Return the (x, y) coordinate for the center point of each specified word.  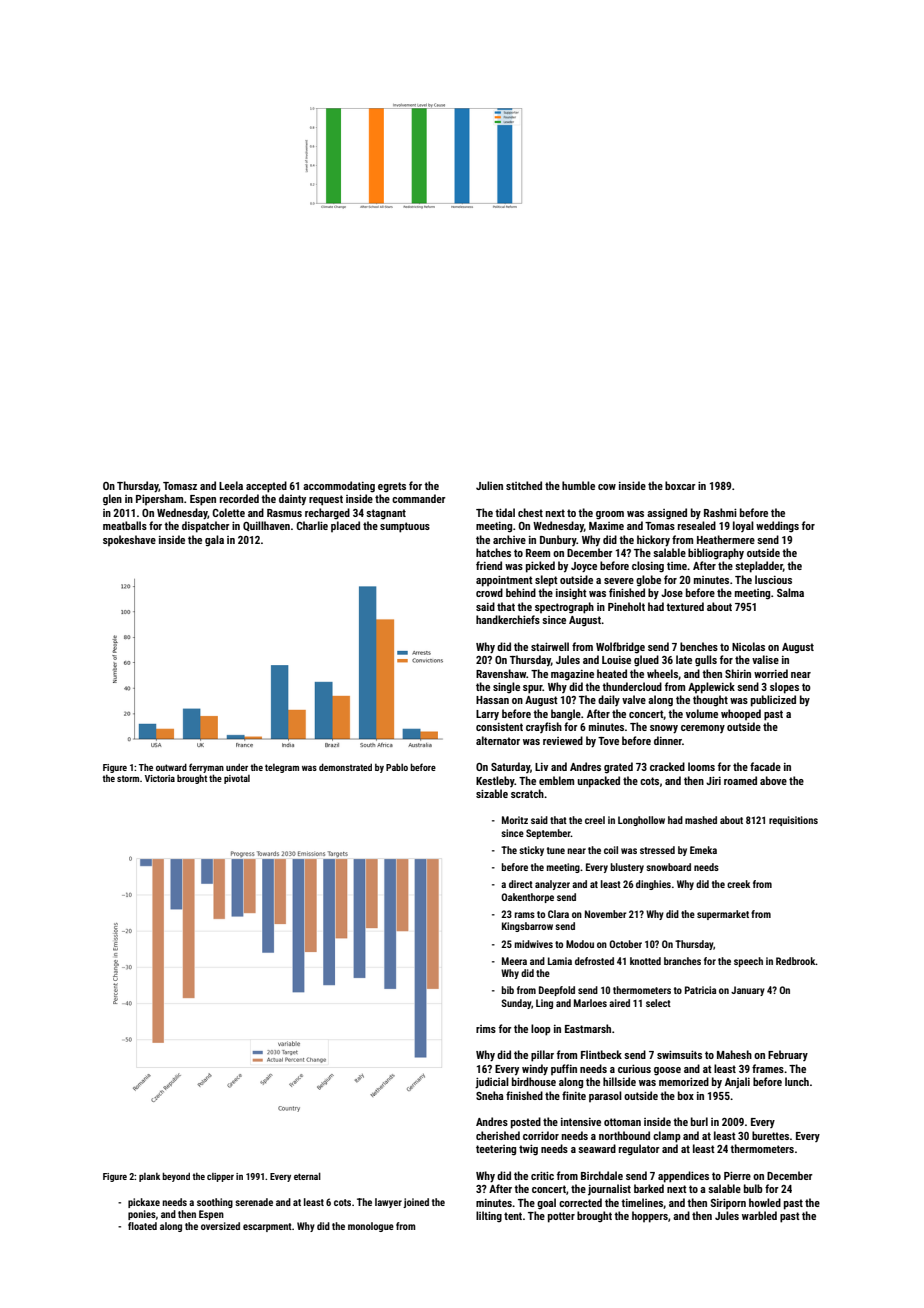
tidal (505, 512)
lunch (797, 1081)
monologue (371, 1227)
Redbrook (796, 961)
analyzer (552, 885)
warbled (759, 1215)
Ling (544, 1004)
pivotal (237, 779)
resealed (697, 525)
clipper (220, 1177)
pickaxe (144, 1203)
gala (214, 541)
